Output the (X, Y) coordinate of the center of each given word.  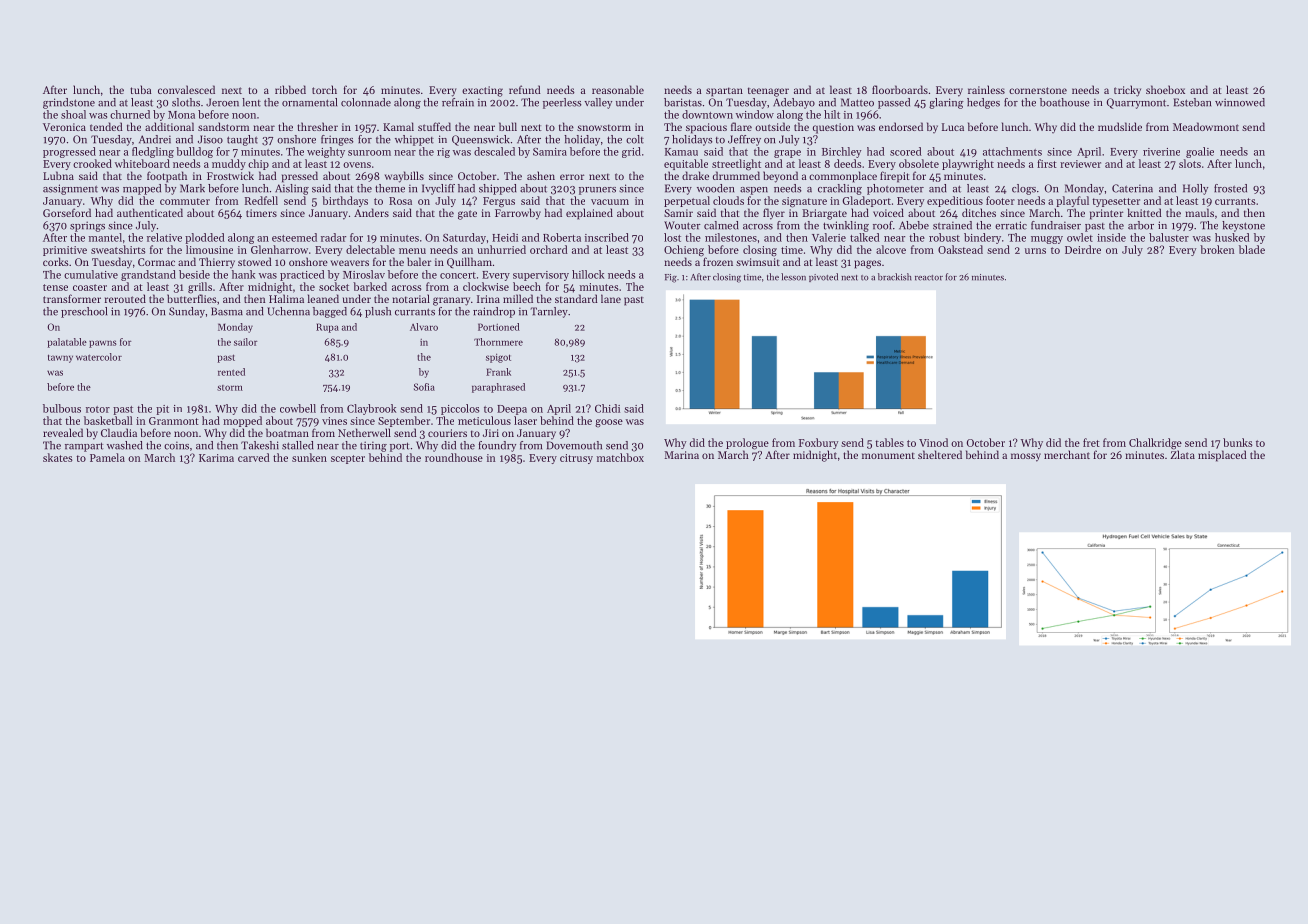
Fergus (499, 202)
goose (609, 423)
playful (1072, 201)
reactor (929, 278)
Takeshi (260, 445)
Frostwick (230, 175)
